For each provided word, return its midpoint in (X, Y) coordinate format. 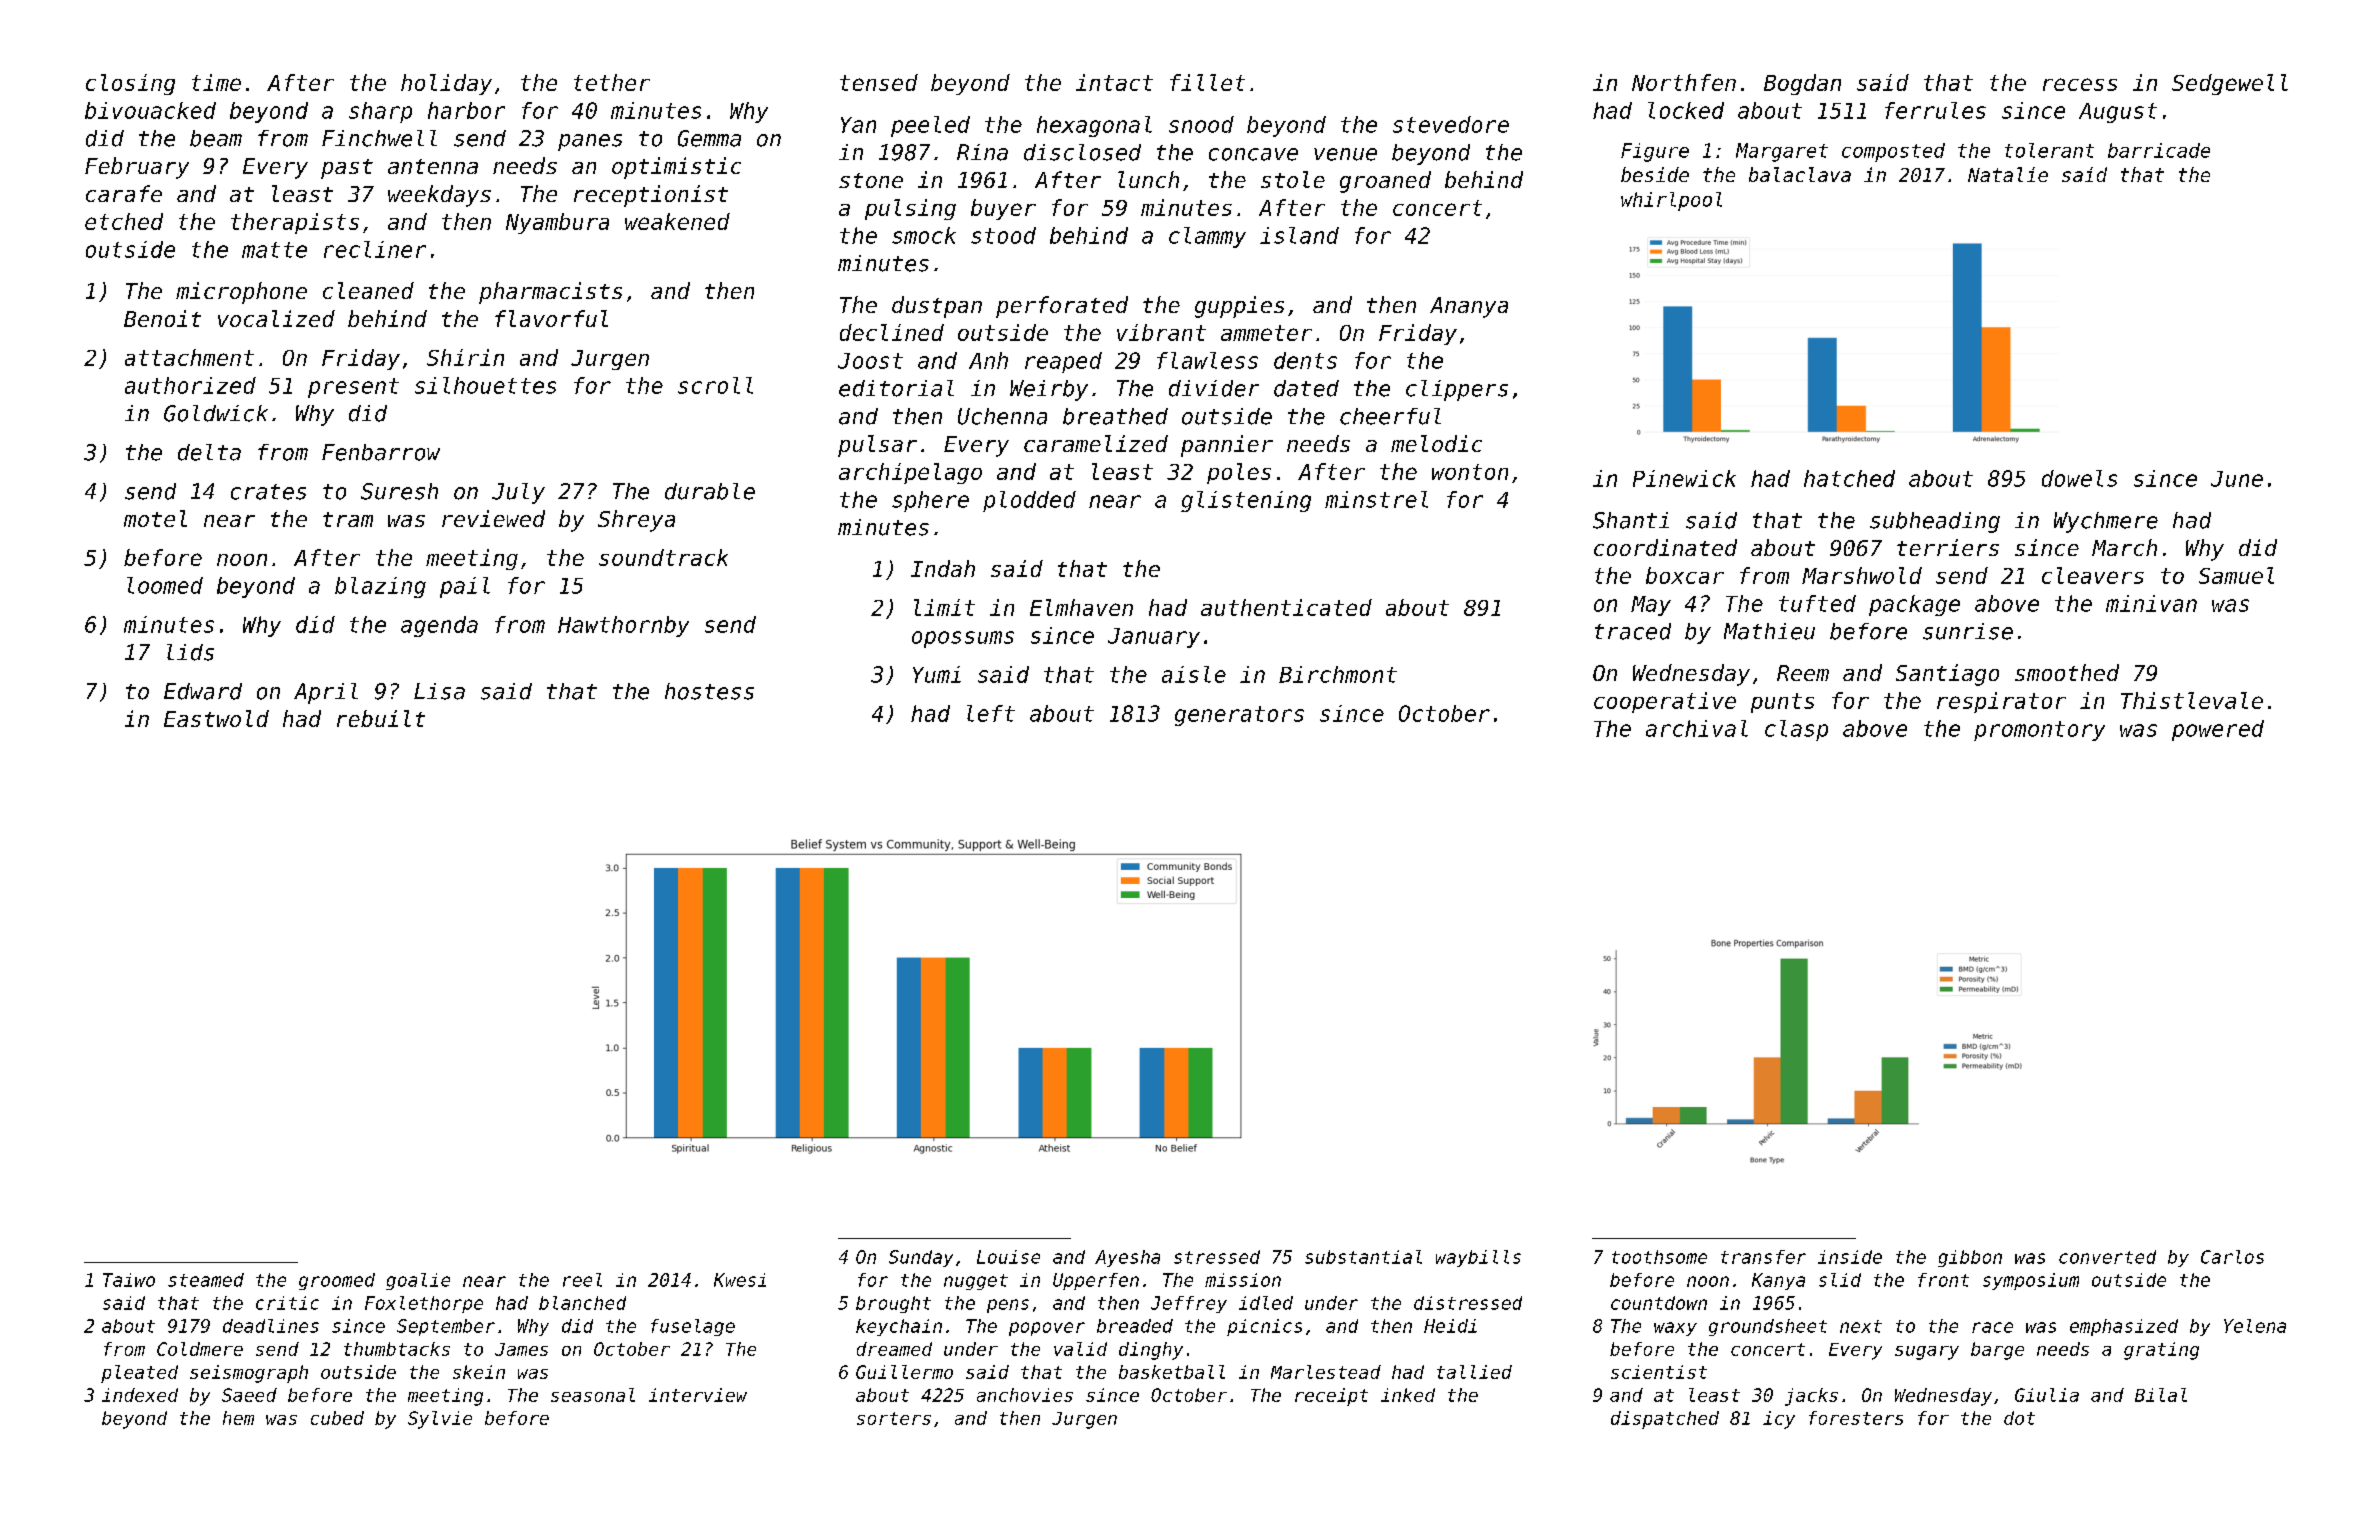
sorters (894, 1418)
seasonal (593, 1395)
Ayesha (1127, 1258)
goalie (418, 1281)
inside (1850, 1257)
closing (130, 84)
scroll (715, 385)
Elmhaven (1081, 607)
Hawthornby (623, 626)
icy (1779, 1420)
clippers (1457, 390)
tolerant (2049, 150)
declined (892, 332)
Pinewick (1684, 478)
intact (1114, 82)
